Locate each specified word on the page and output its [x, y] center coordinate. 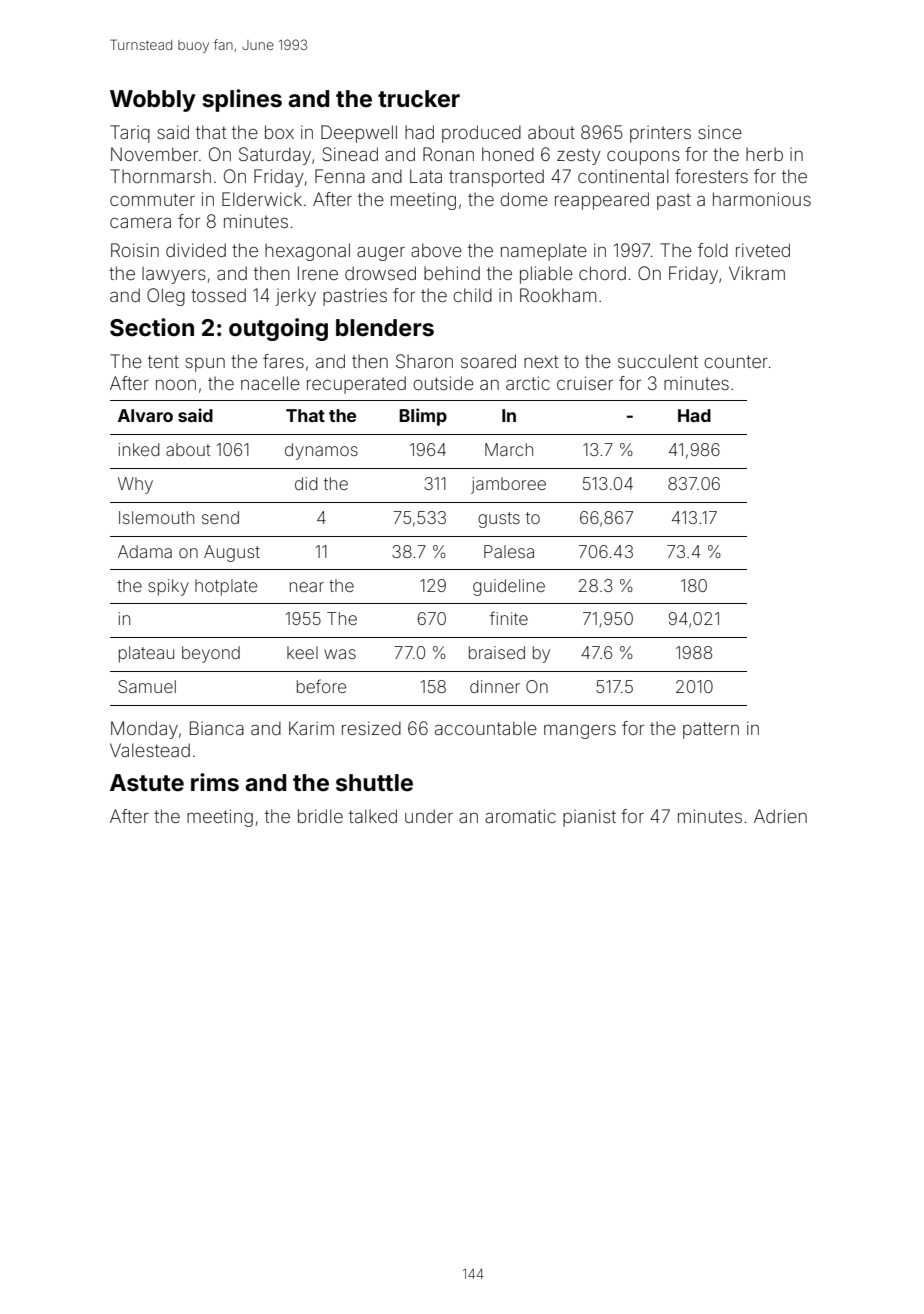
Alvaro [145, 415]
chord [602, 273]
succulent [658, 361]
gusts [499, 520]
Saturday [275, 156]
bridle [320, 816]
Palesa [509, 551]
